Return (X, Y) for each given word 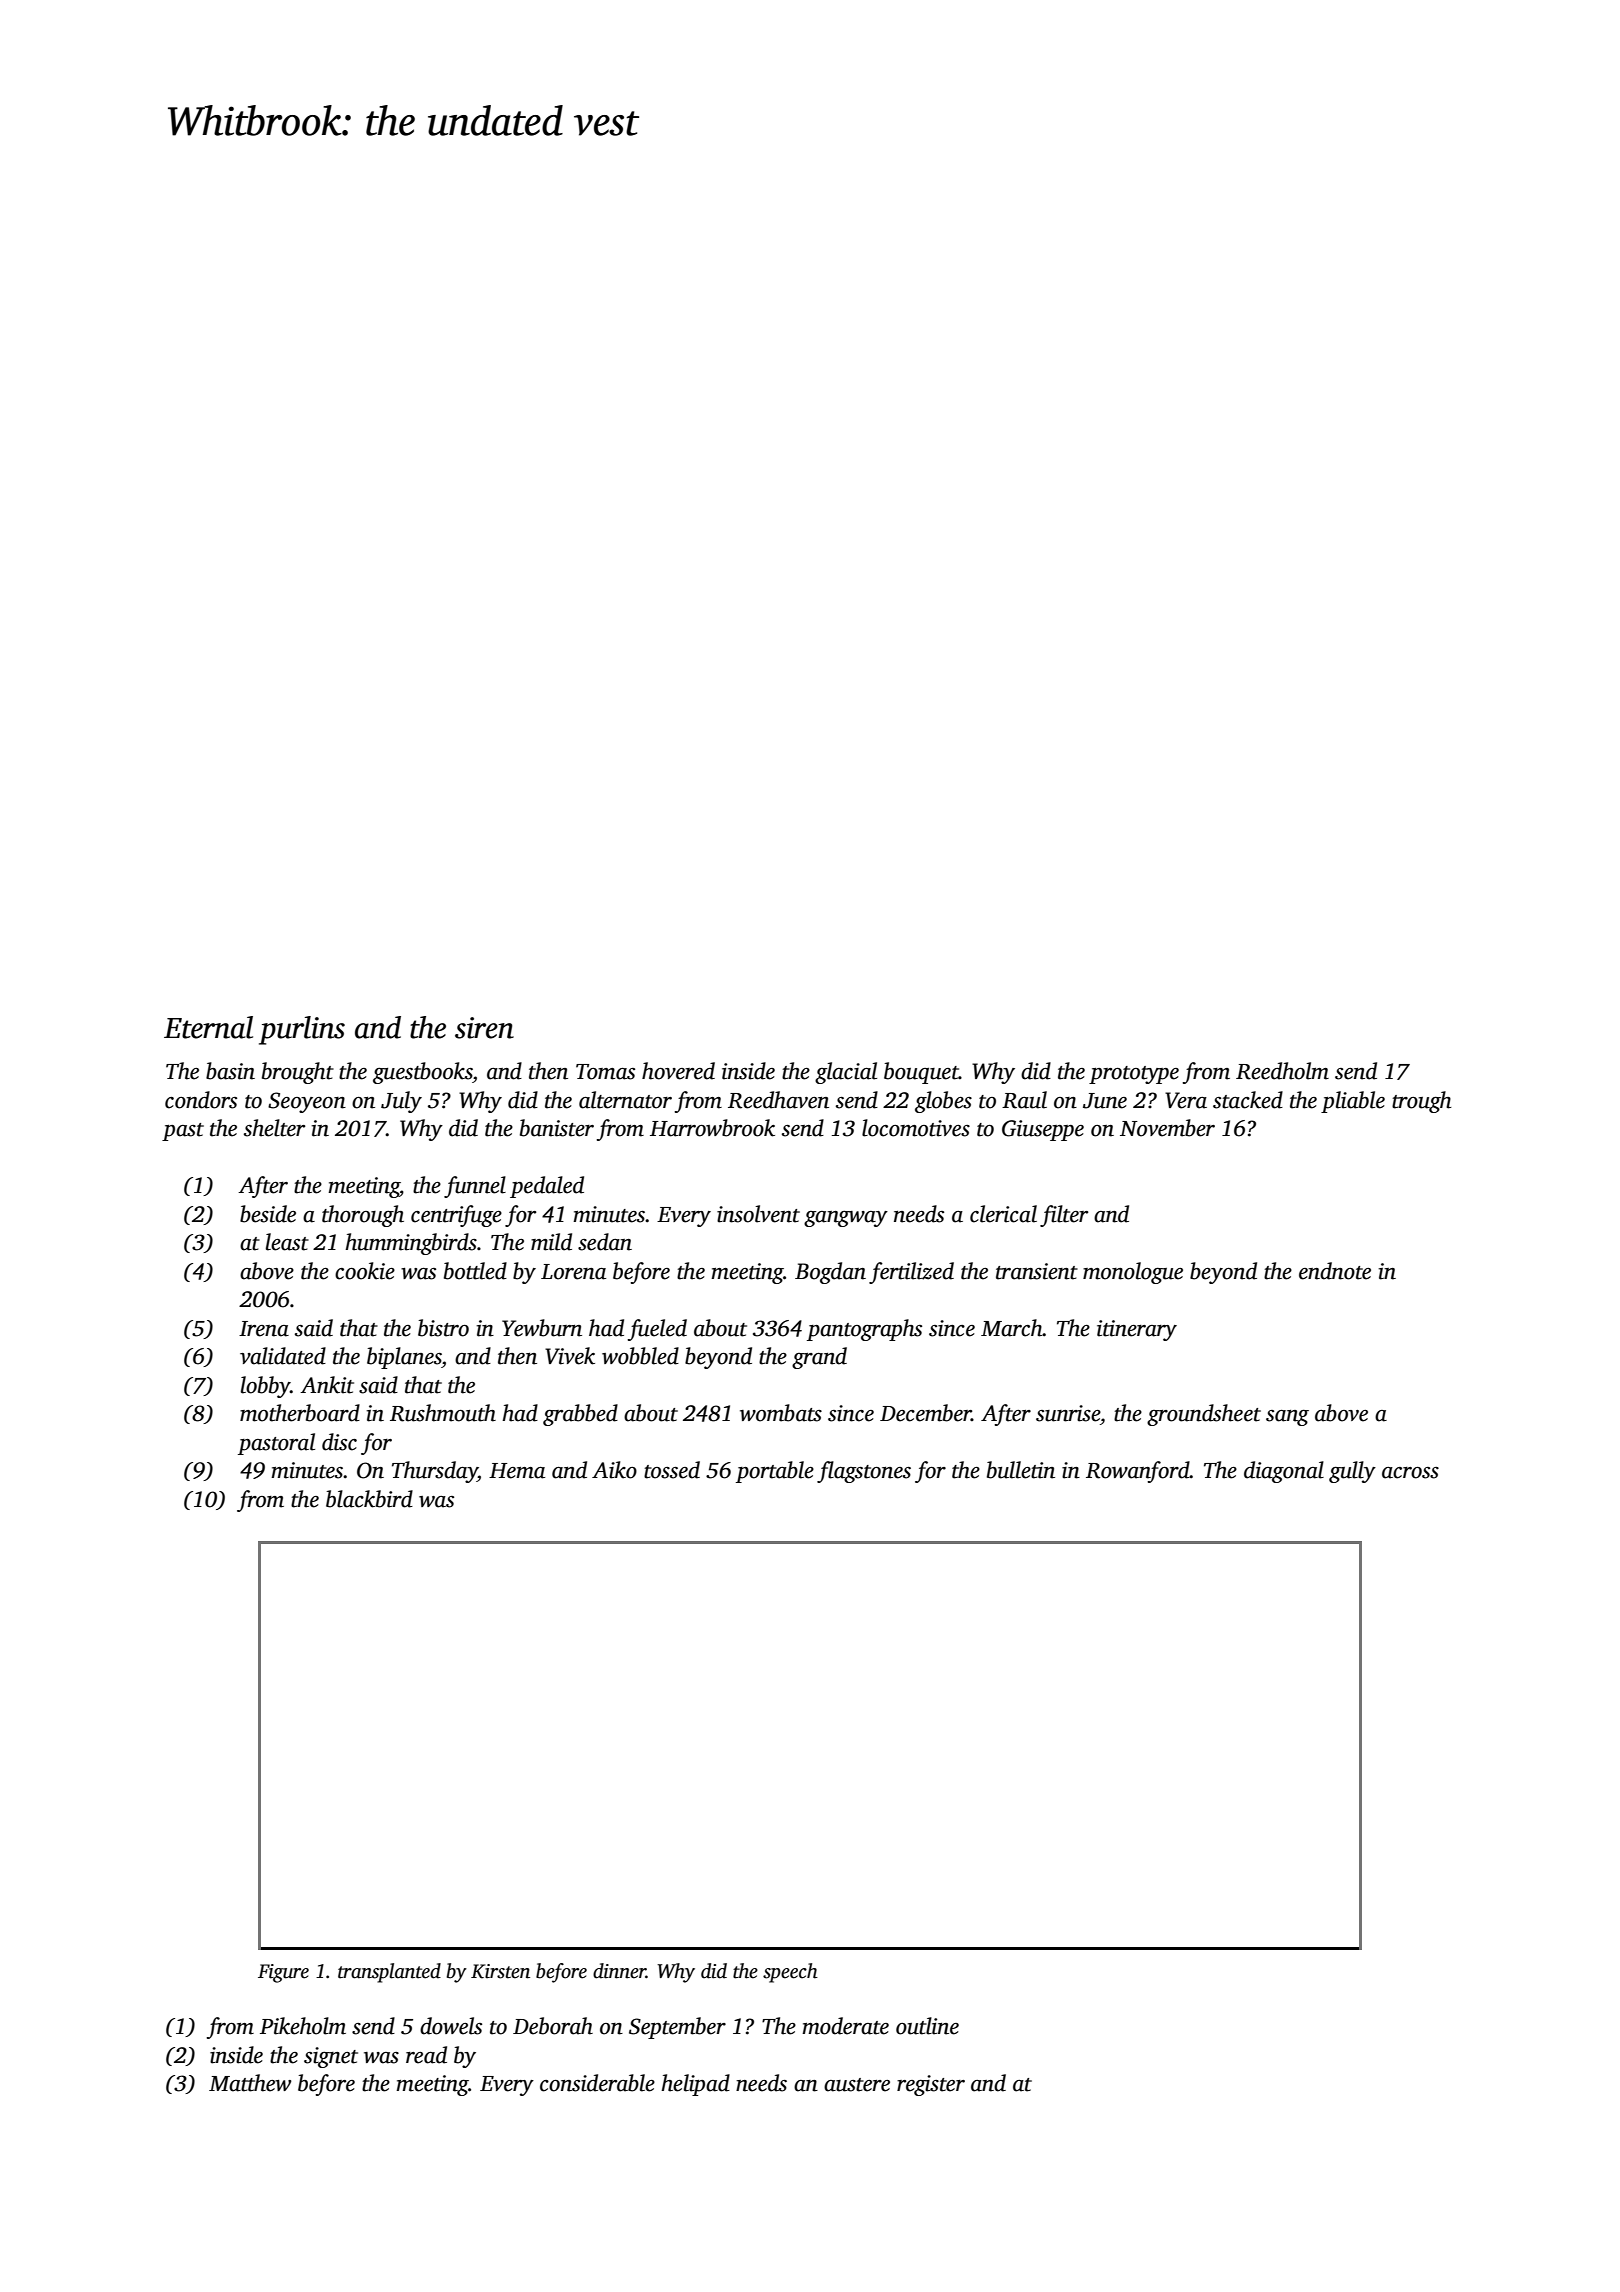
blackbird (369, 1499)
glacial (846, 1073)
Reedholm (1282, 1071)
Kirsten (500, 1971)
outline (927, 2026)
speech (790, 1973)
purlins (302, 1030)
